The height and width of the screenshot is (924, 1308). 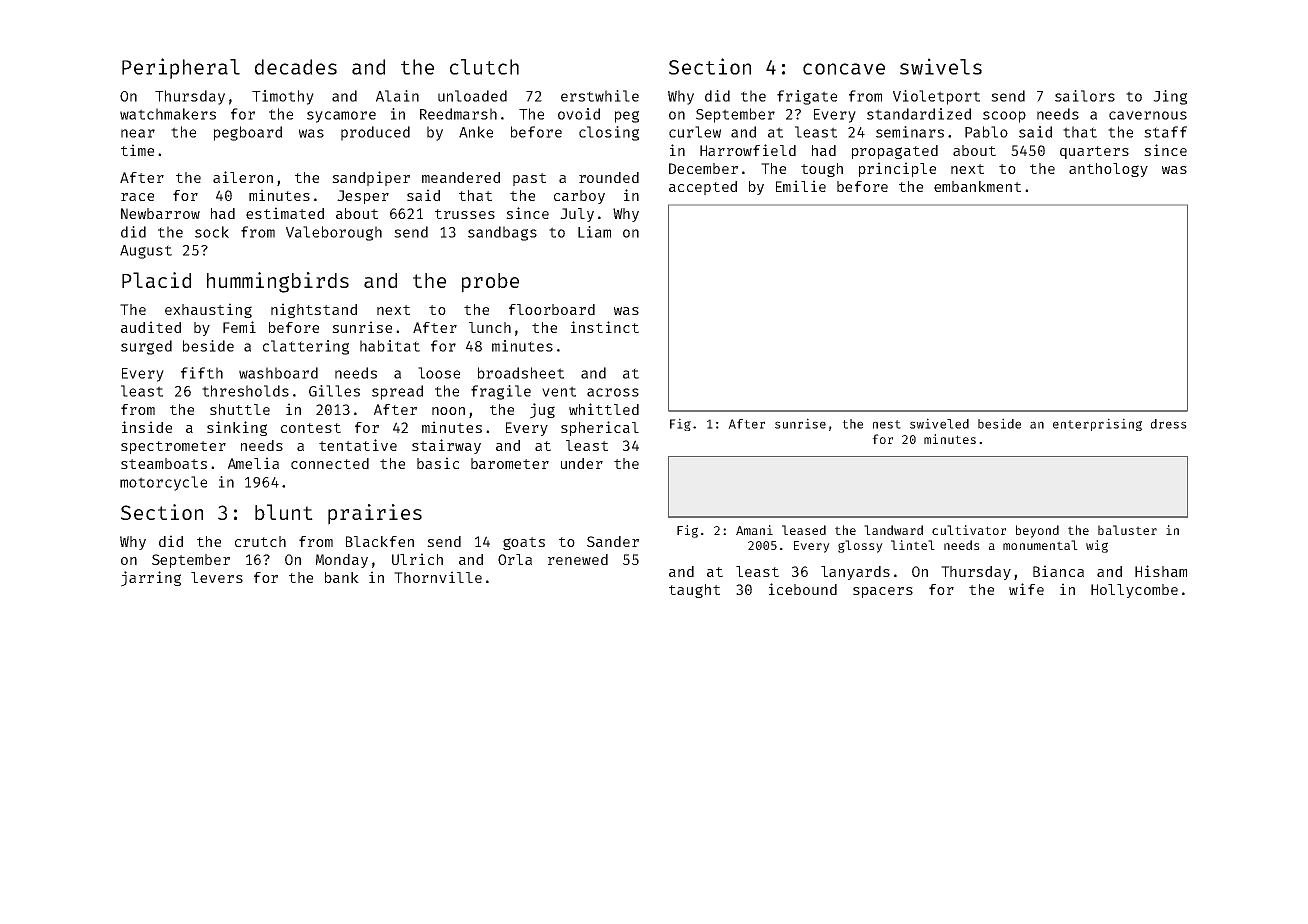 I want to click on Jing, so click(x=1170, y=97).
